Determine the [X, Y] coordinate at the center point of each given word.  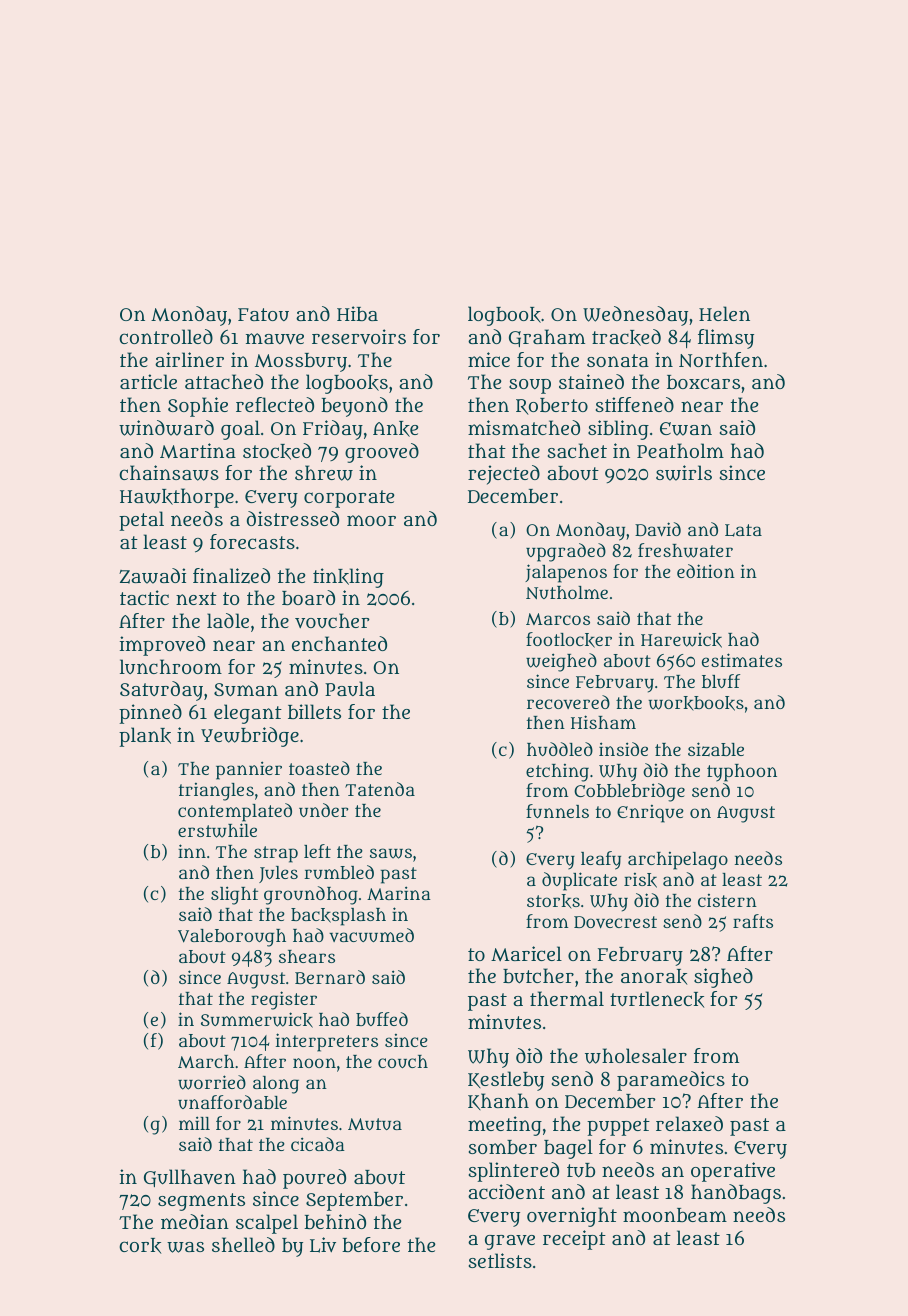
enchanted [339, 643]
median [195, 1221]
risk [640, 880]
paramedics [671, 1081]
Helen [724, 313]
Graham [547, 338]
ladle [228, 620]
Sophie [198, 407]
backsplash [338, 917]
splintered [514, 1172]
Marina [399, 893]
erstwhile [217, 830]
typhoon [742, 773]
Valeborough [232, 938]
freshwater [685, 550]
